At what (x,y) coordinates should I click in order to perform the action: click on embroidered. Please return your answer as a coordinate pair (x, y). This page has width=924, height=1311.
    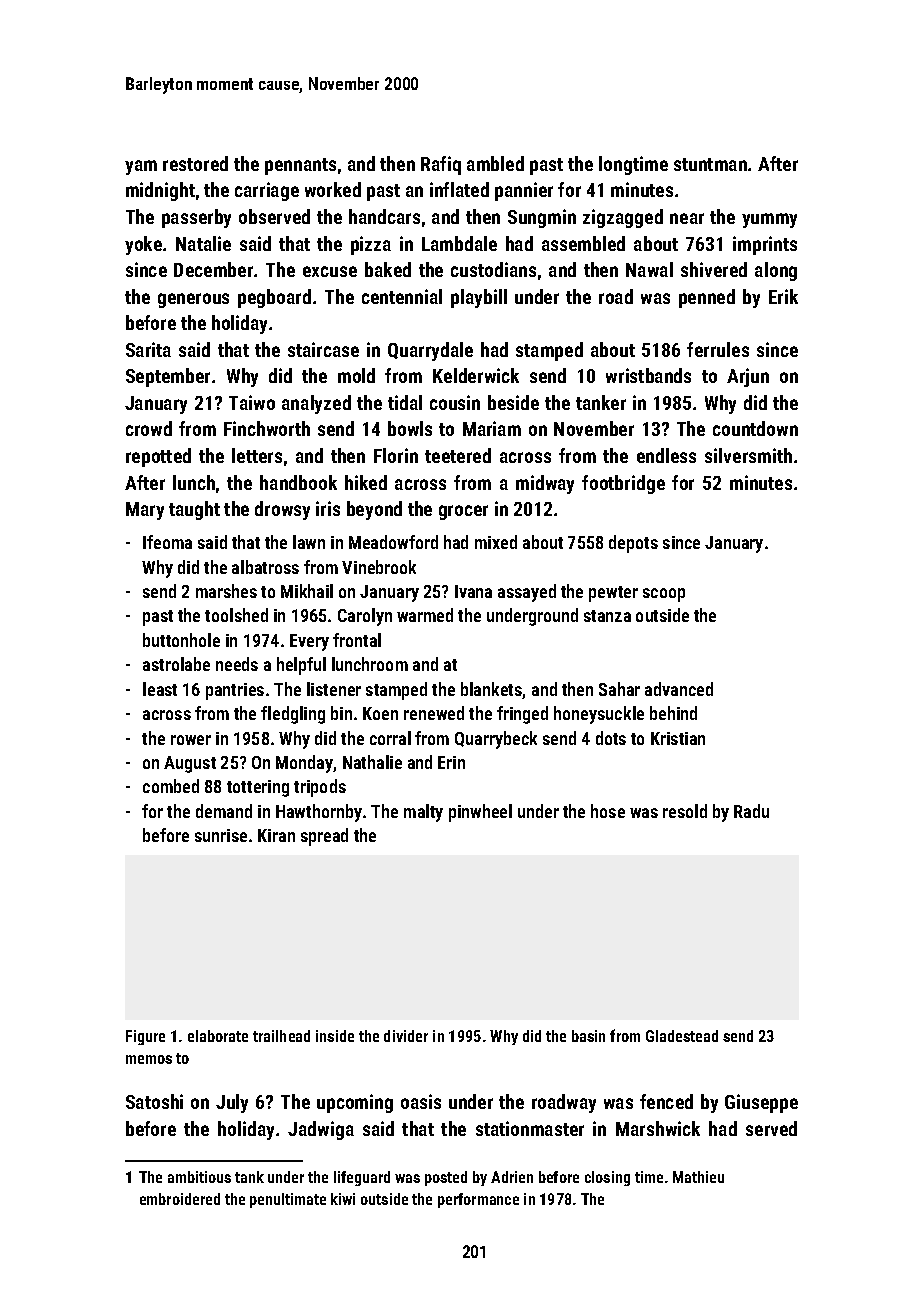
    Looking at the image, I should click on (180, 1199).
